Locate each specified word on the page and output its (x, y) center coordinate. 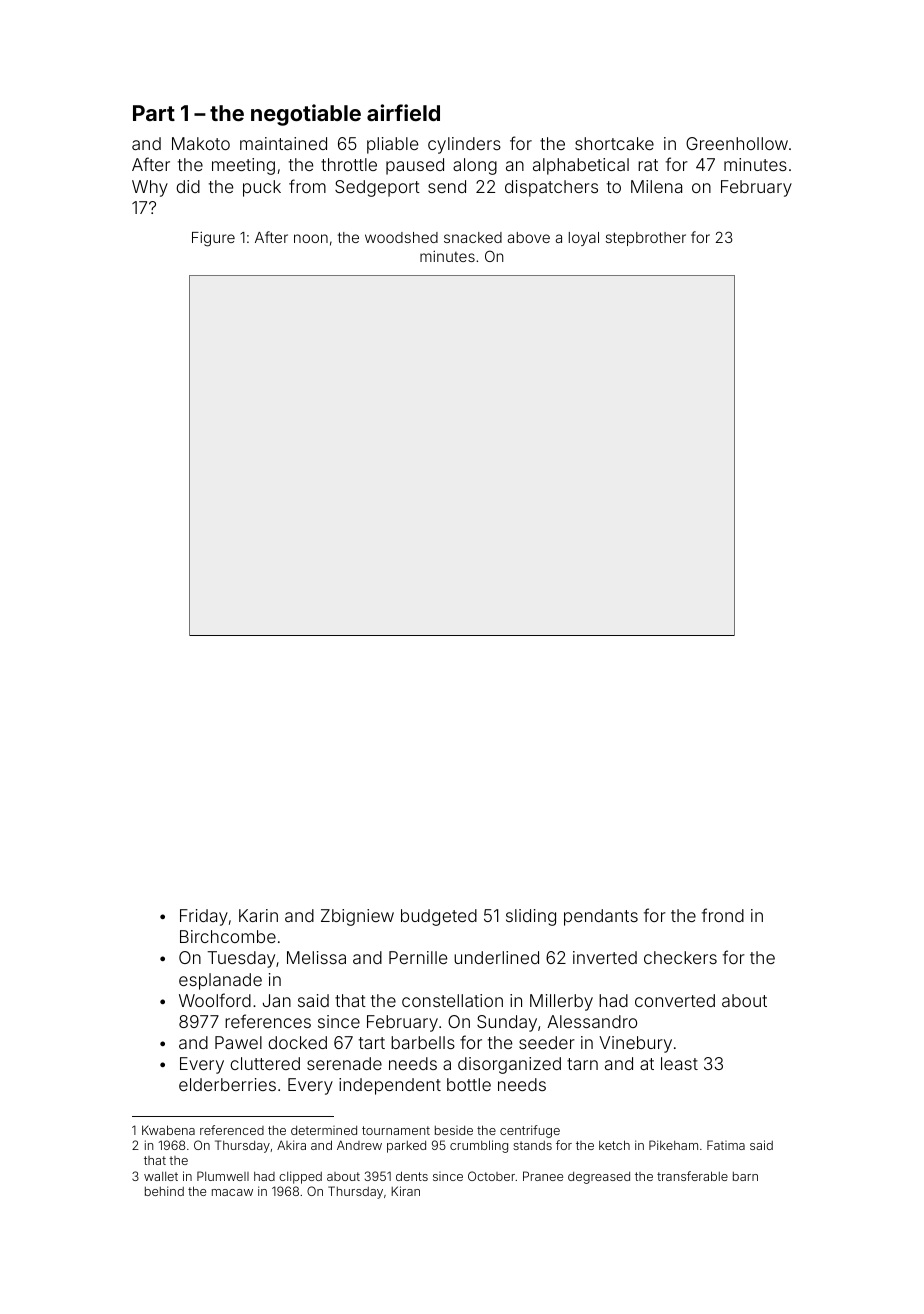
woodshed (401, 237)
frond (723, 915)
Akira (291, 1145)
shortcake (614, 143)
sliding (531, 917)
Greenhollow (737, 143)
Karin (258, 915)
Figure (213, 239)
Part (154, 113)
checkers (680, 957)
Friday (204, 917)
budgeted (439, 917)
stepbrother (646, 239)
